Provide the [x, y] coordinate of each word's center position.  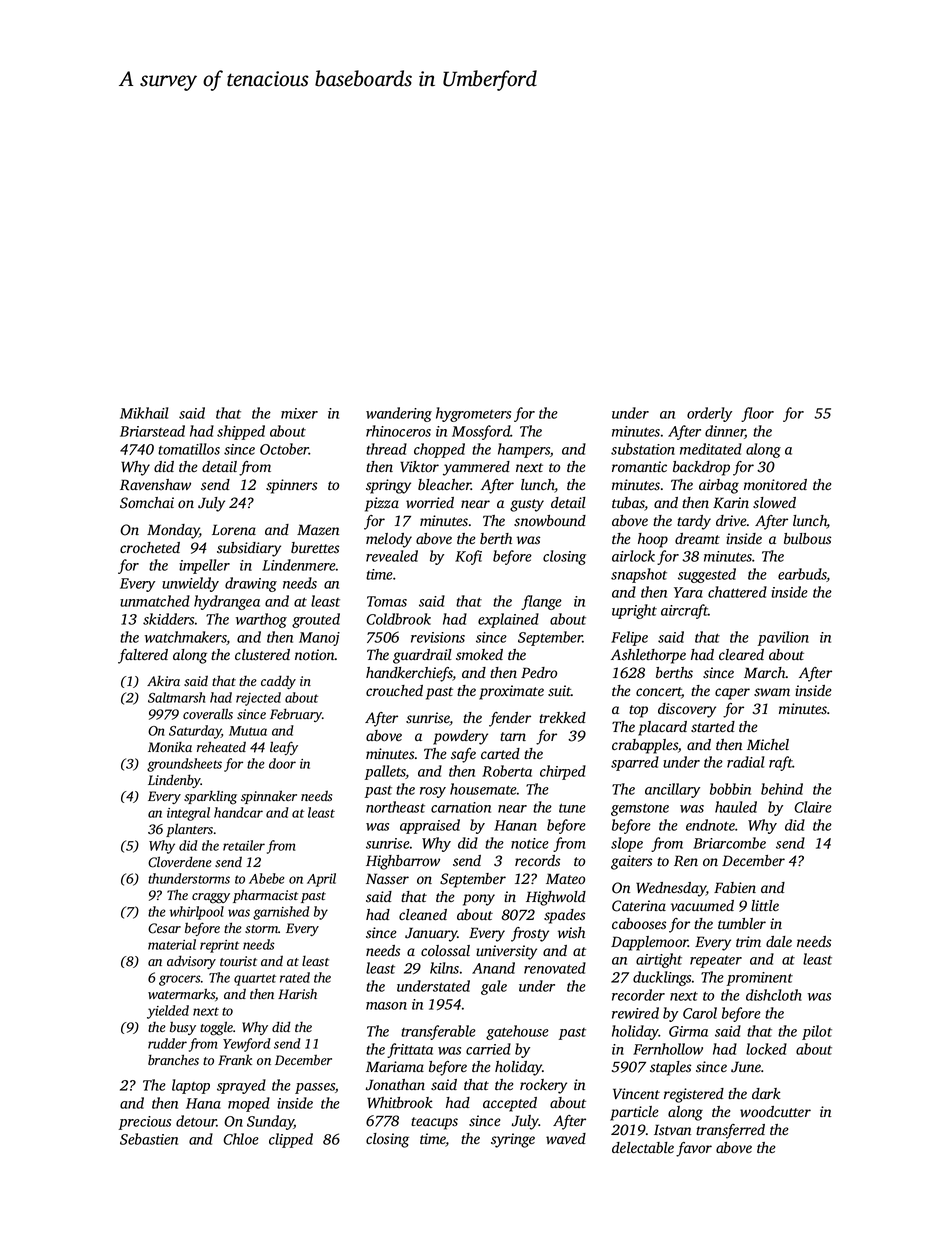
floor [757, 414]
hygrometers [473, 414]
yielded [168, 1012]
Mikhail [144, 413]
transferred [730, 1131]
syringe [513, 1140]
